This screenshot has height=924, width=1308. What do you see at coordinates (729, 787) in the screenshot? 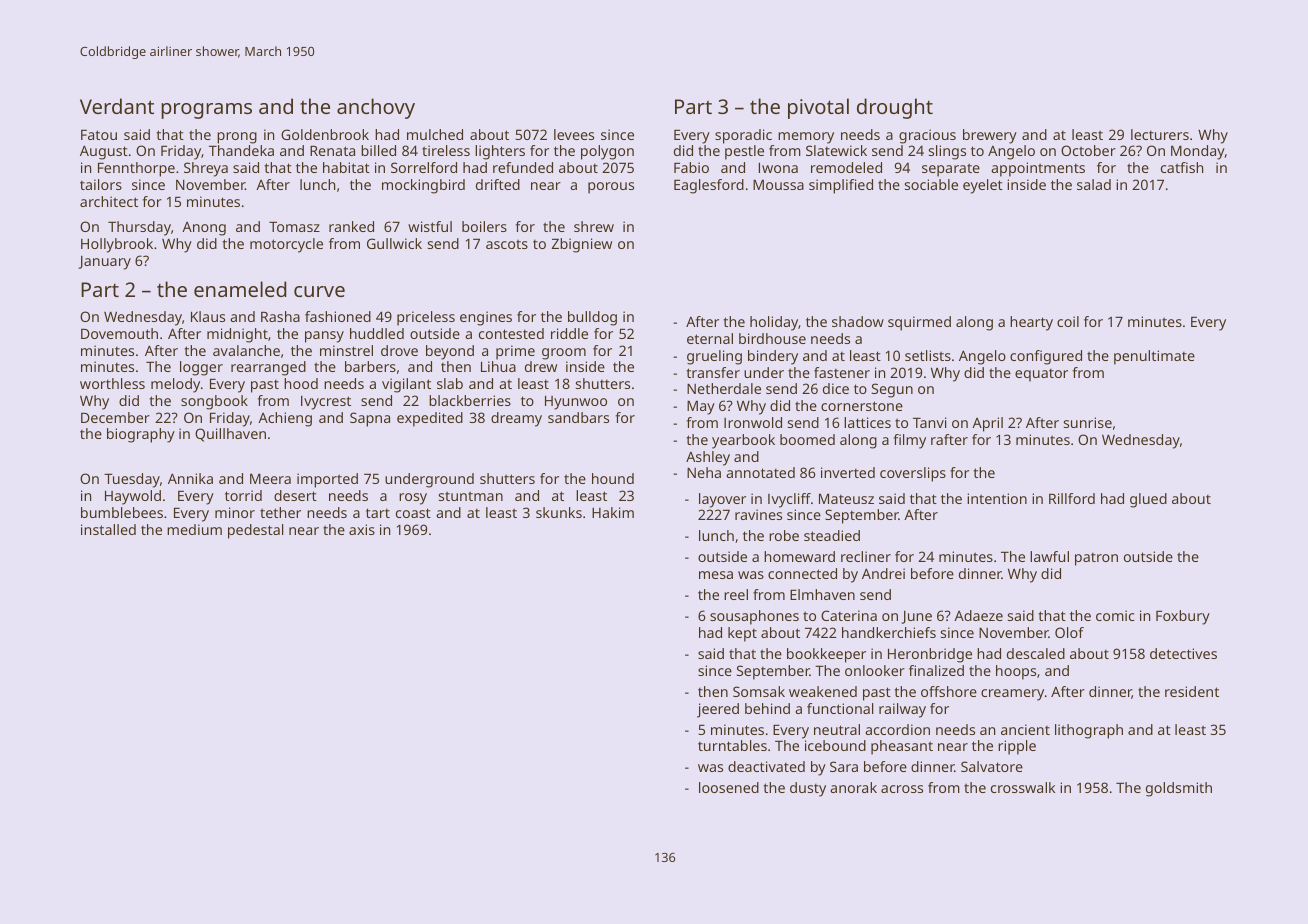
I see `loosened` at bounding box center [729, 787].
